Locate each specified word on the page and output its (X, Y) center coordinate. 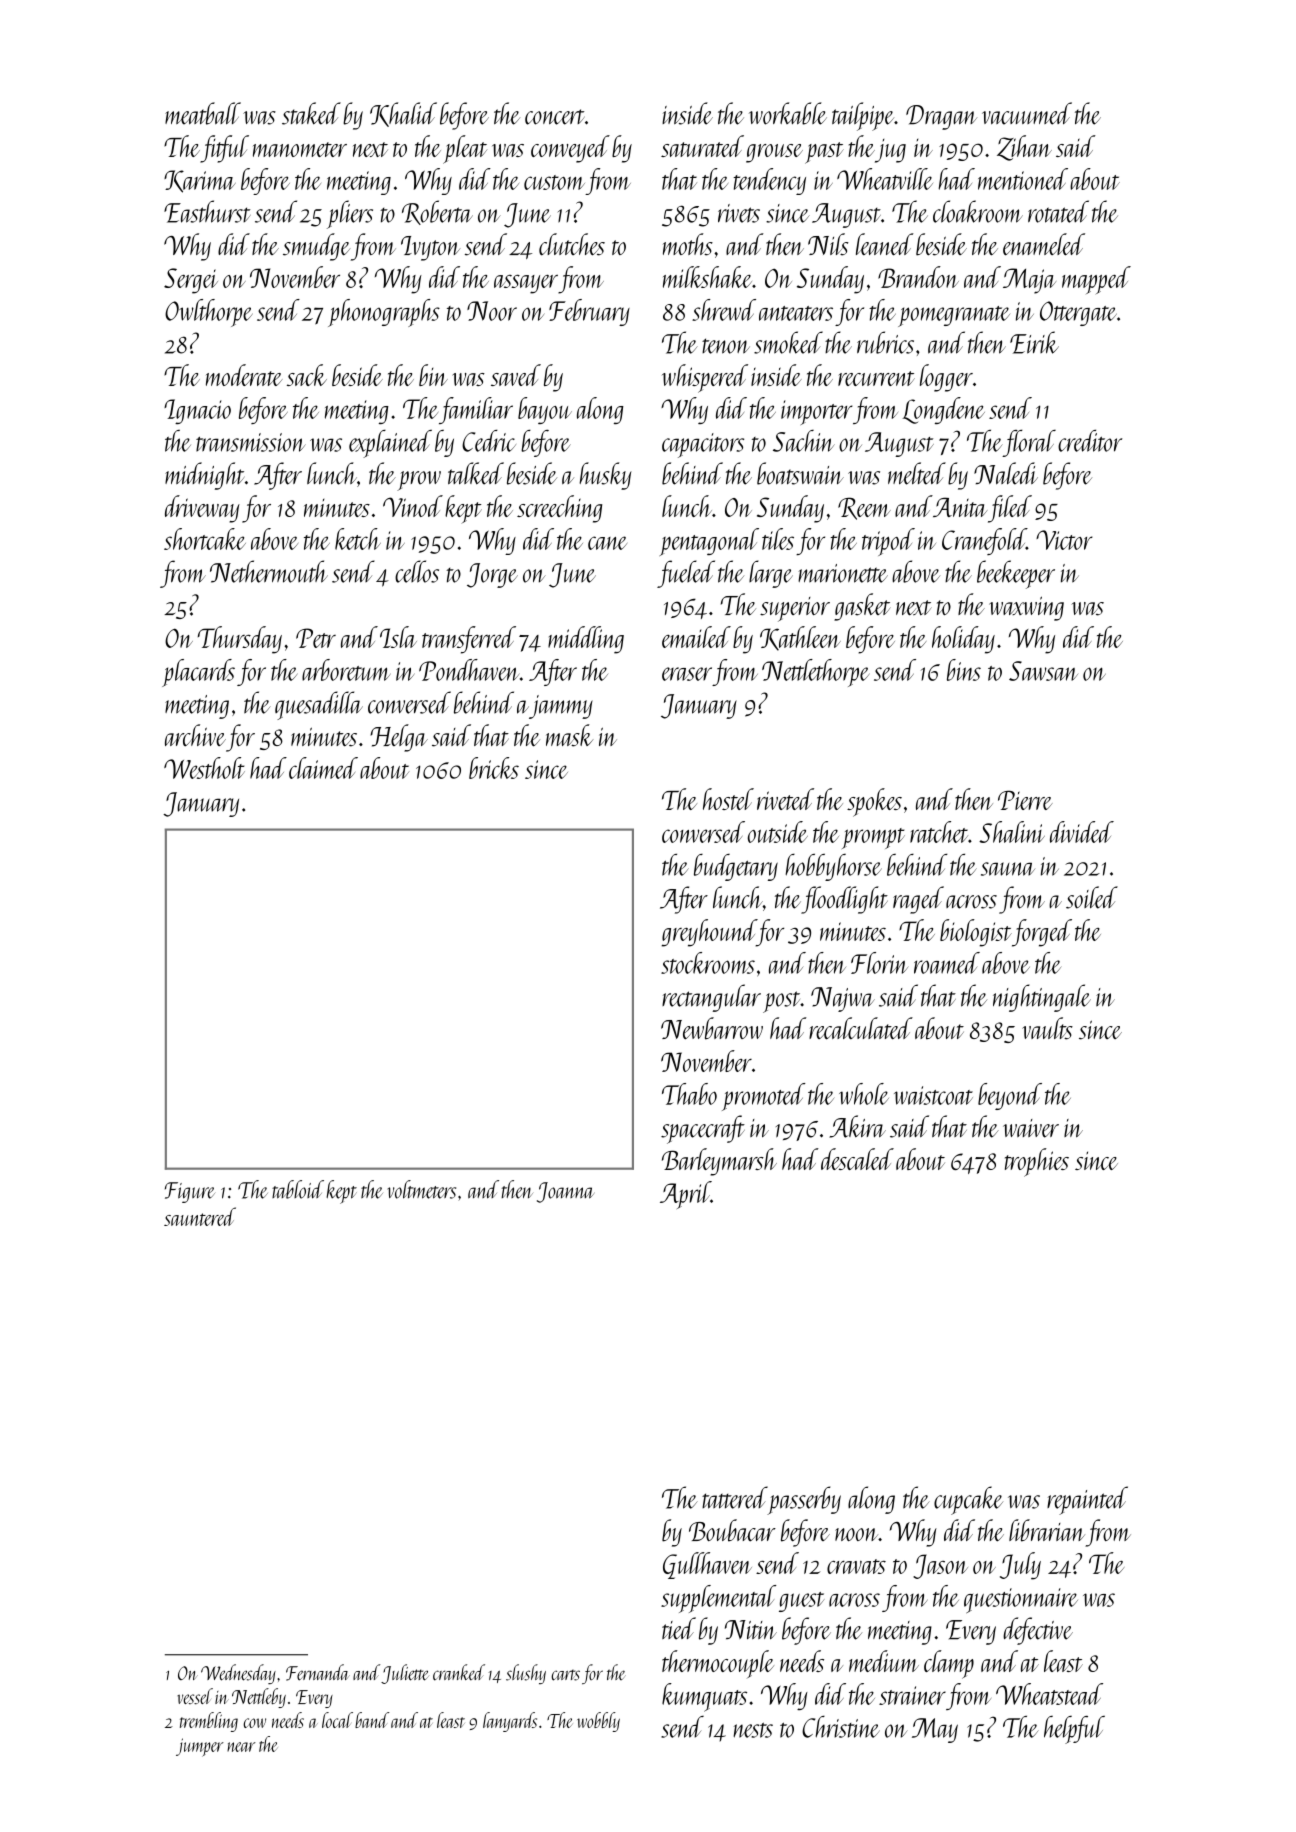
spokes (874, 802)
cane (607, 543)
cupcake (968, 1500)
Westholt (204, 768)
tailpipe (863, 116)
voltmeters (421, 1189)
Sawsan (1043, 671)
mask (569, 735)
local (337, 1720)
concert (555, 117)
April (685, 1195)
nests (753, 1730)
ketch (358, 539)
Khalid (403, 114)
